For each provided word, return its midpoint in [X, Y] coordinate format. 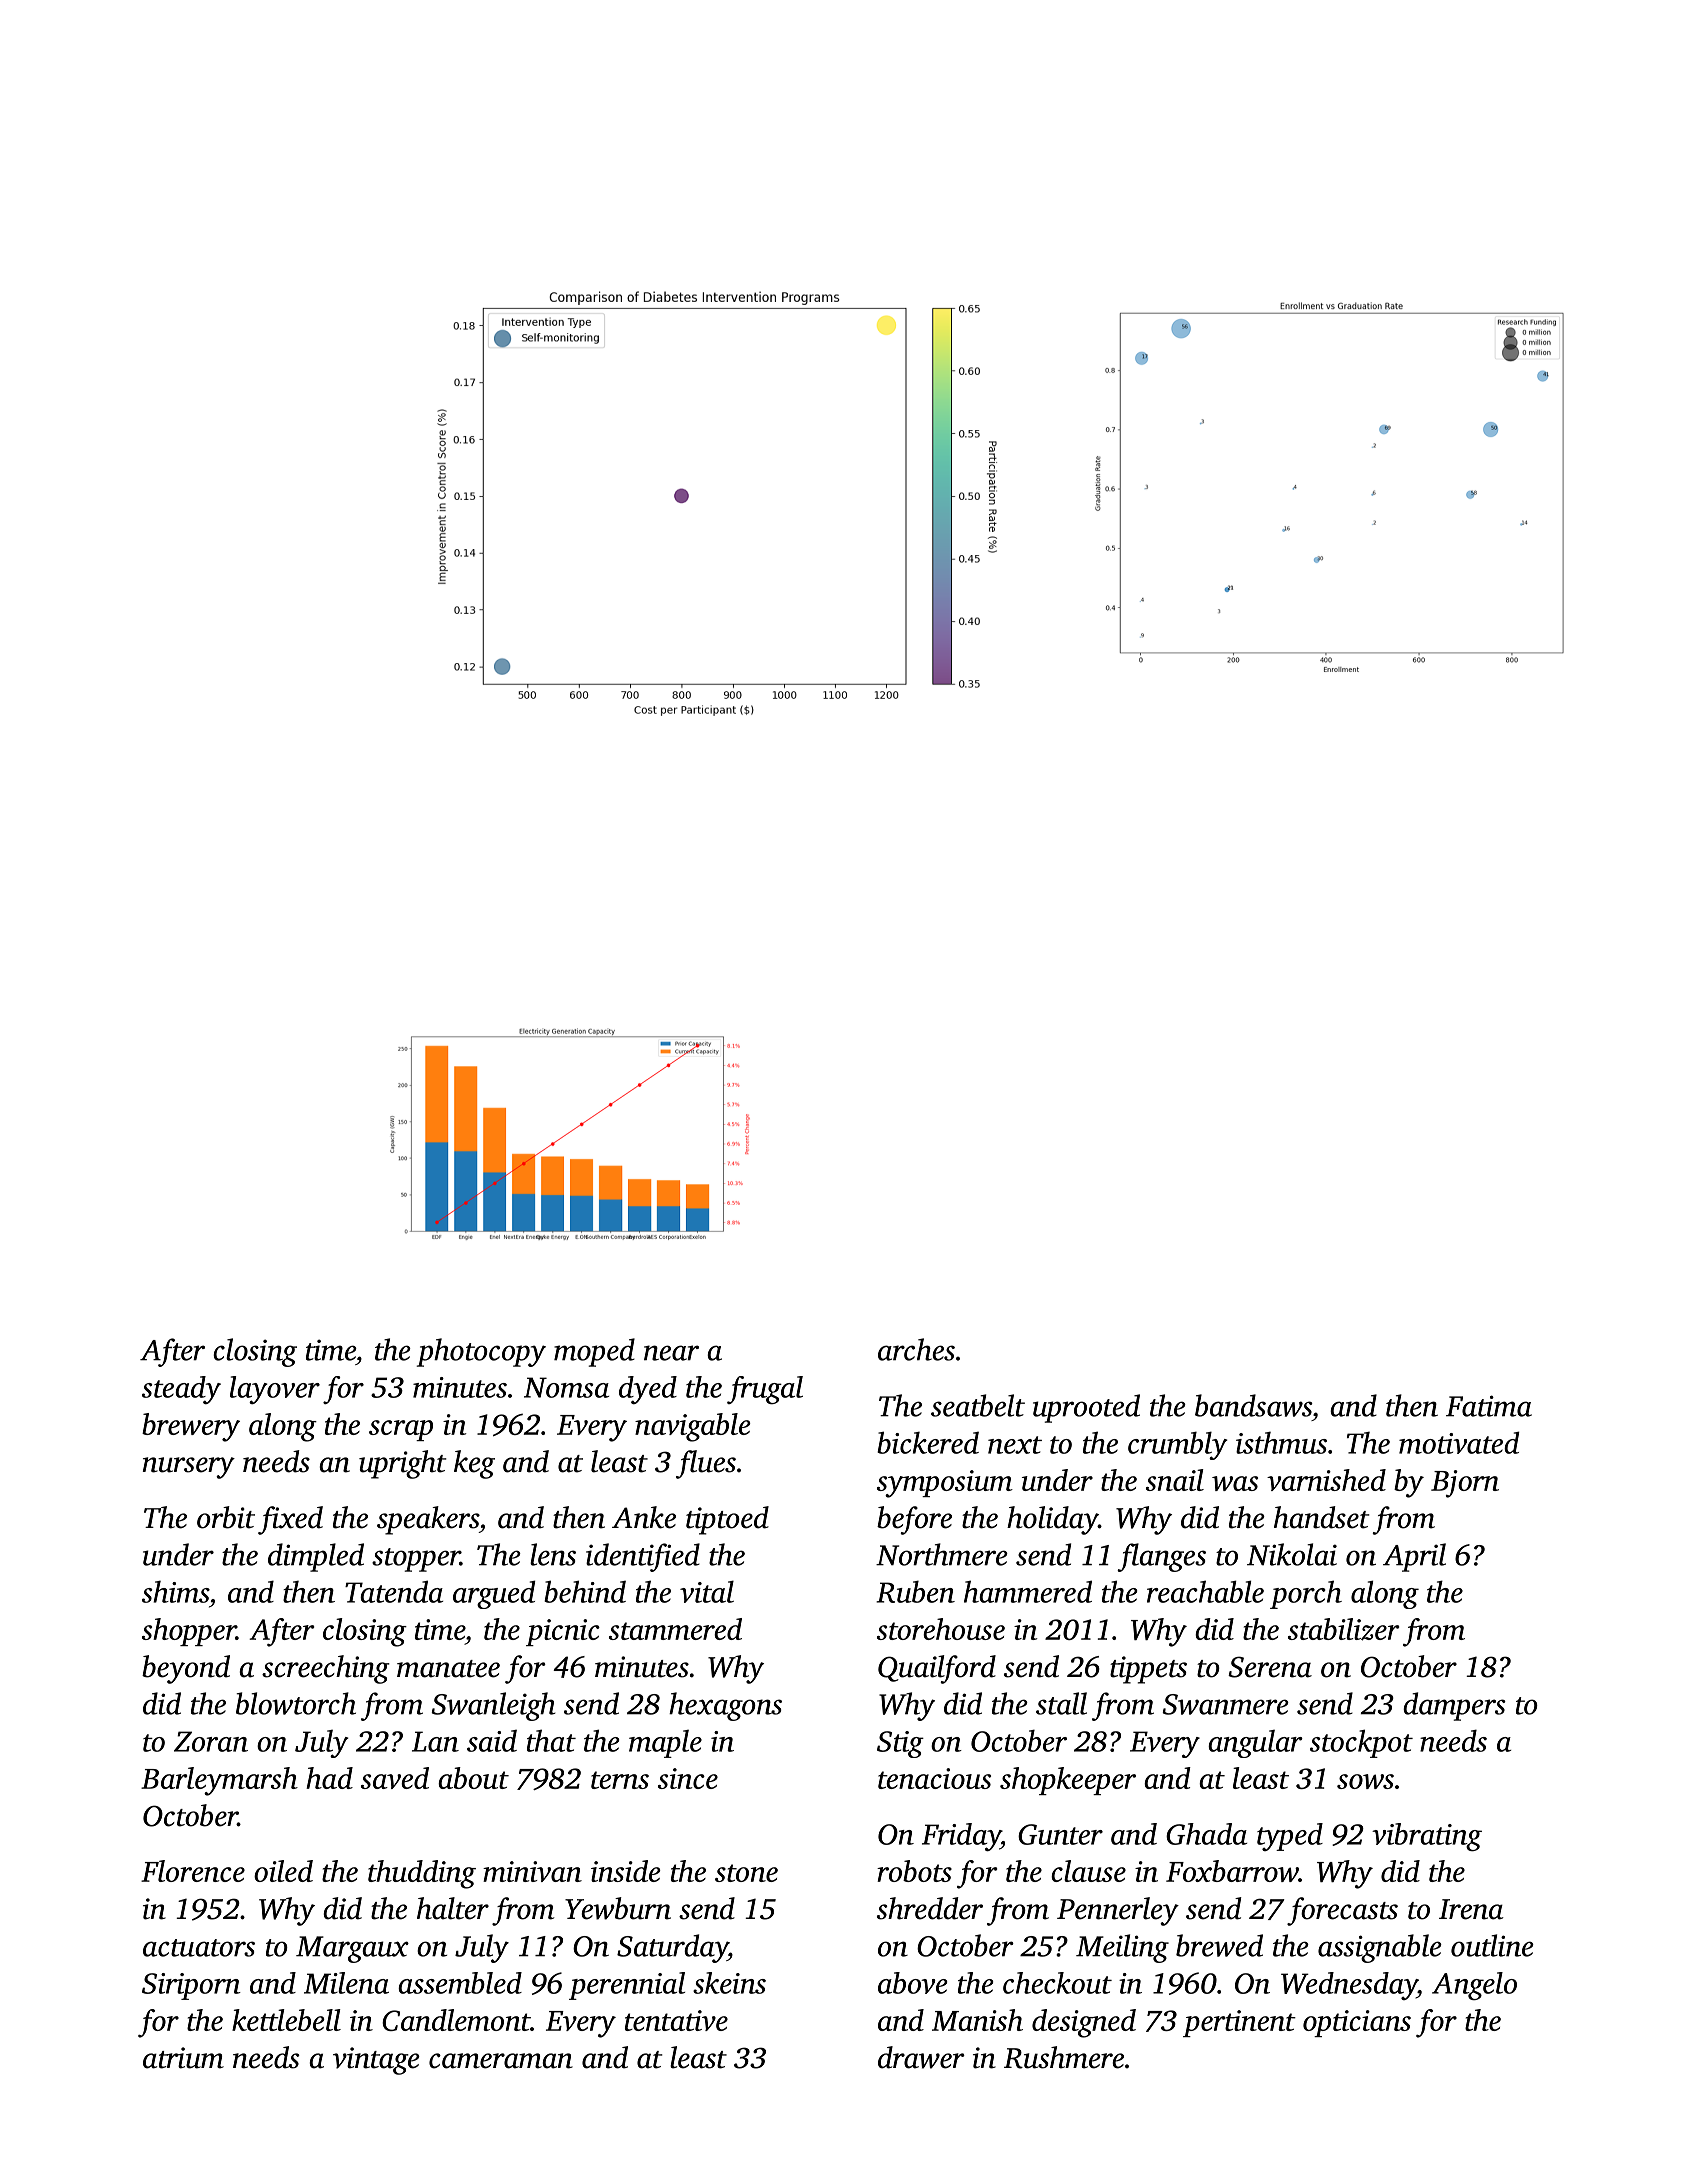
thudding [422, 1874]
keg [474, 1464]
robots [914, 1871]
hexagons [725, 1706]
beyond [186, 1669]
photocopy [481, 1352]
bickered [928, 1442]
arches [916, 1349]
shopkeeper [1068, 1781]
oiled [283, 1871]
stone [746, 1873]
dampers [1454, 1706]
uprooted [1086, 1408]
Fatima [1489, 1406]
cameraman [501, 2061]
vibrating [1427, 1837]
